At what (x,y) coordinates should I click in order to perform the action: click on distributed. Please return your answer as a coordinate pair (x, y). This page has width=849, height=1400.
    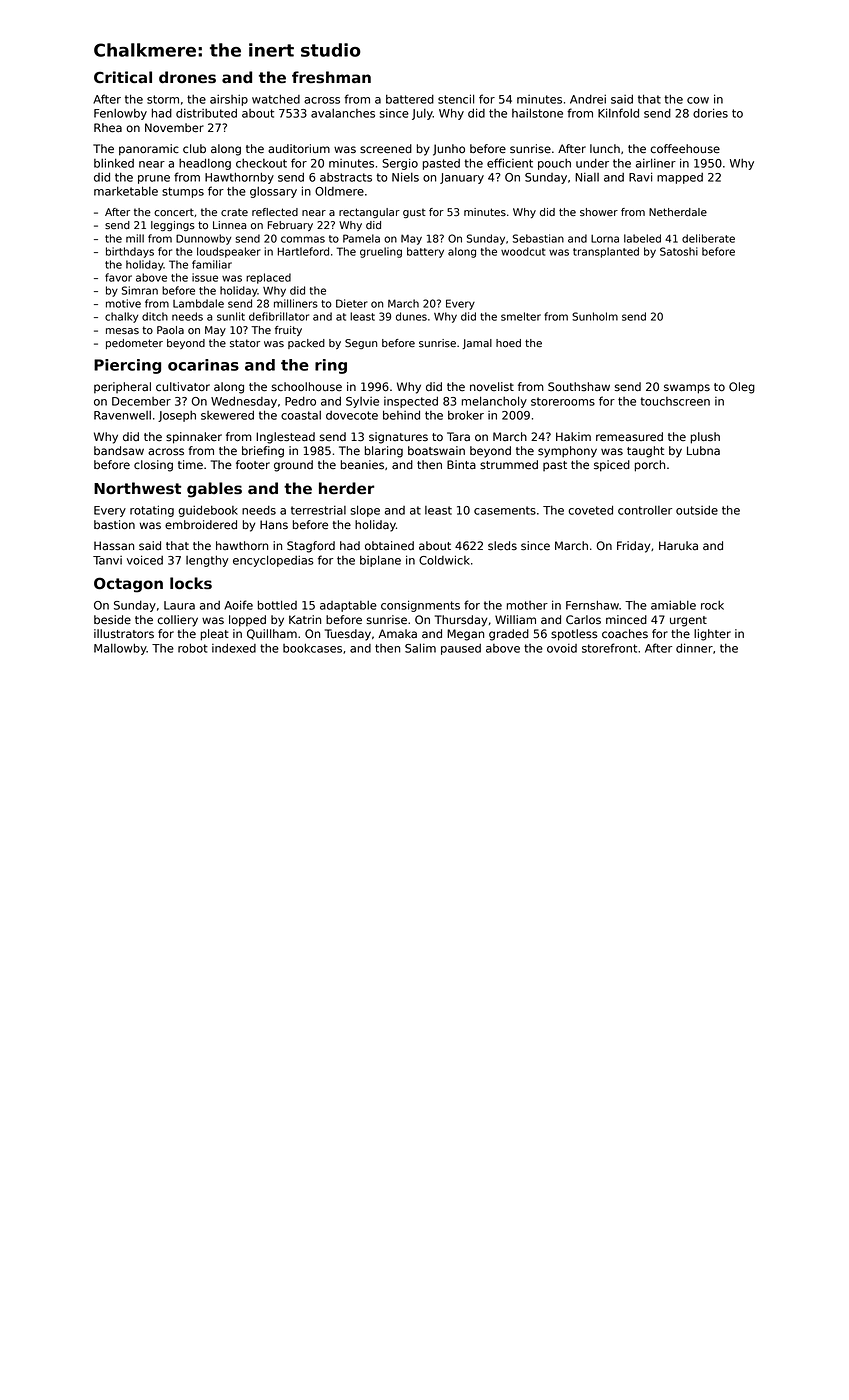
    Looking at the image, I should click on (206, 113).
